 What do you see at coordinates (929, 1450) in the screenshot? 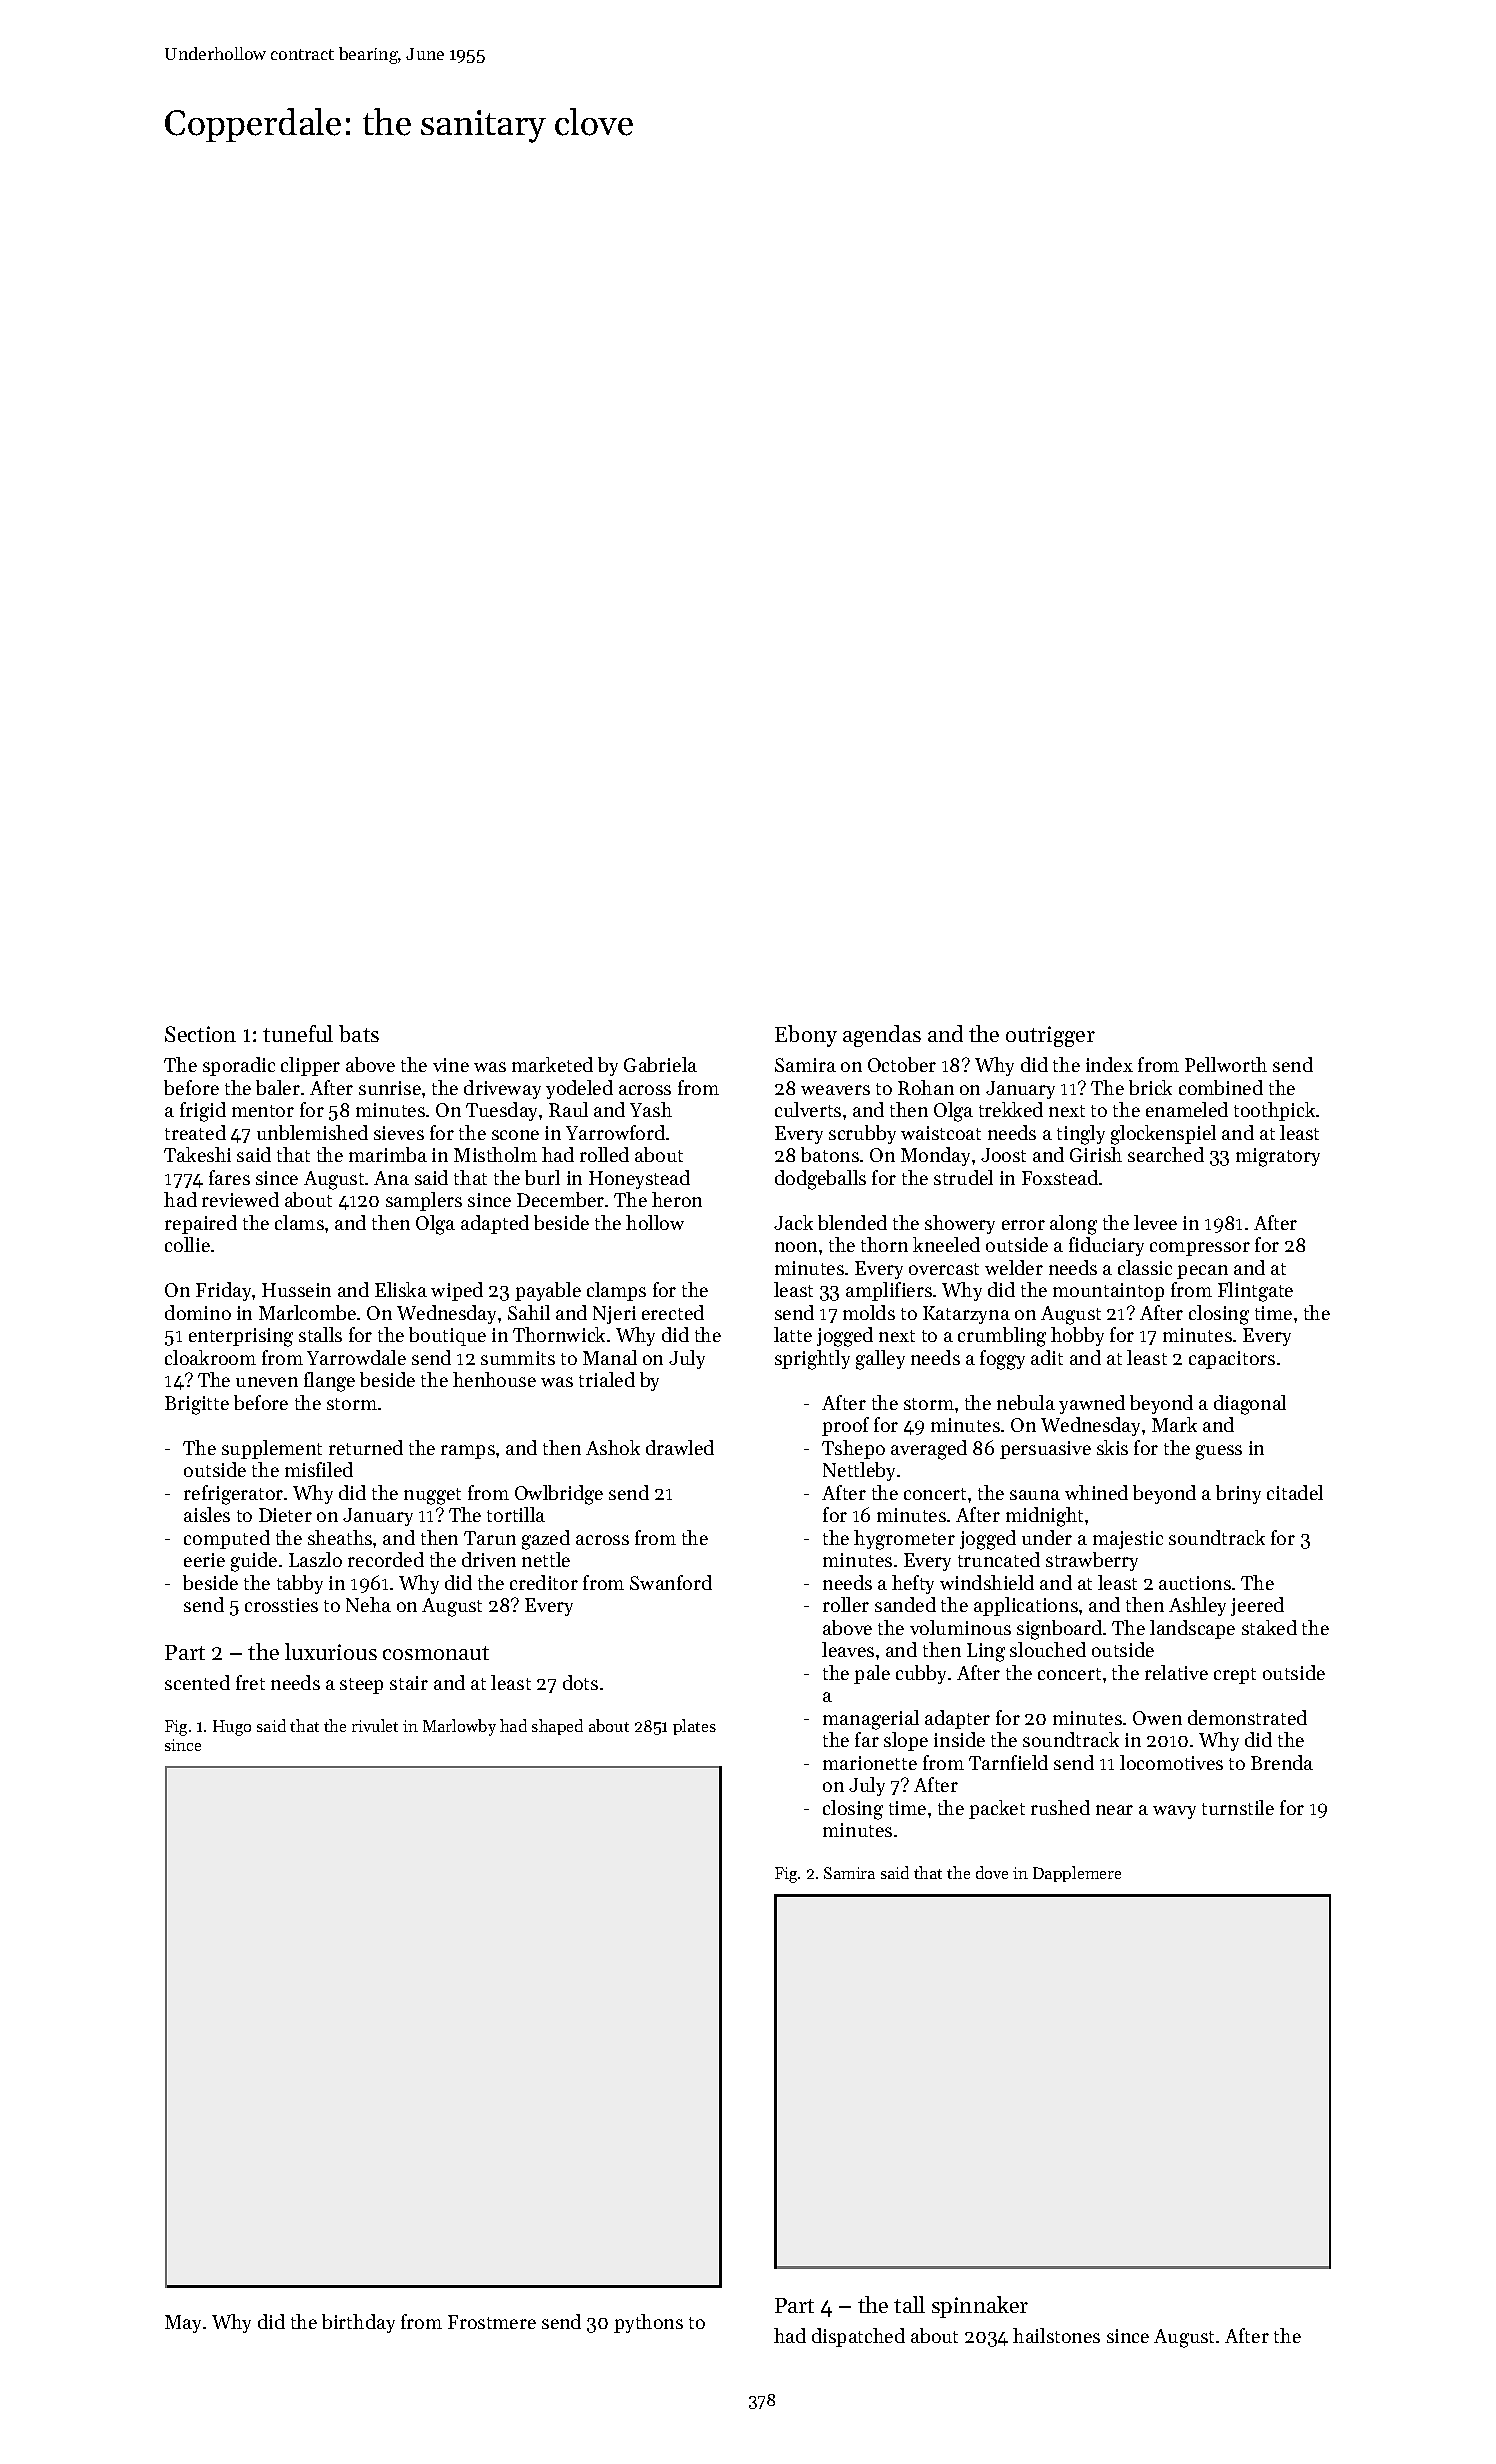
I see `averaged` at bounding box center [929, 1450].
